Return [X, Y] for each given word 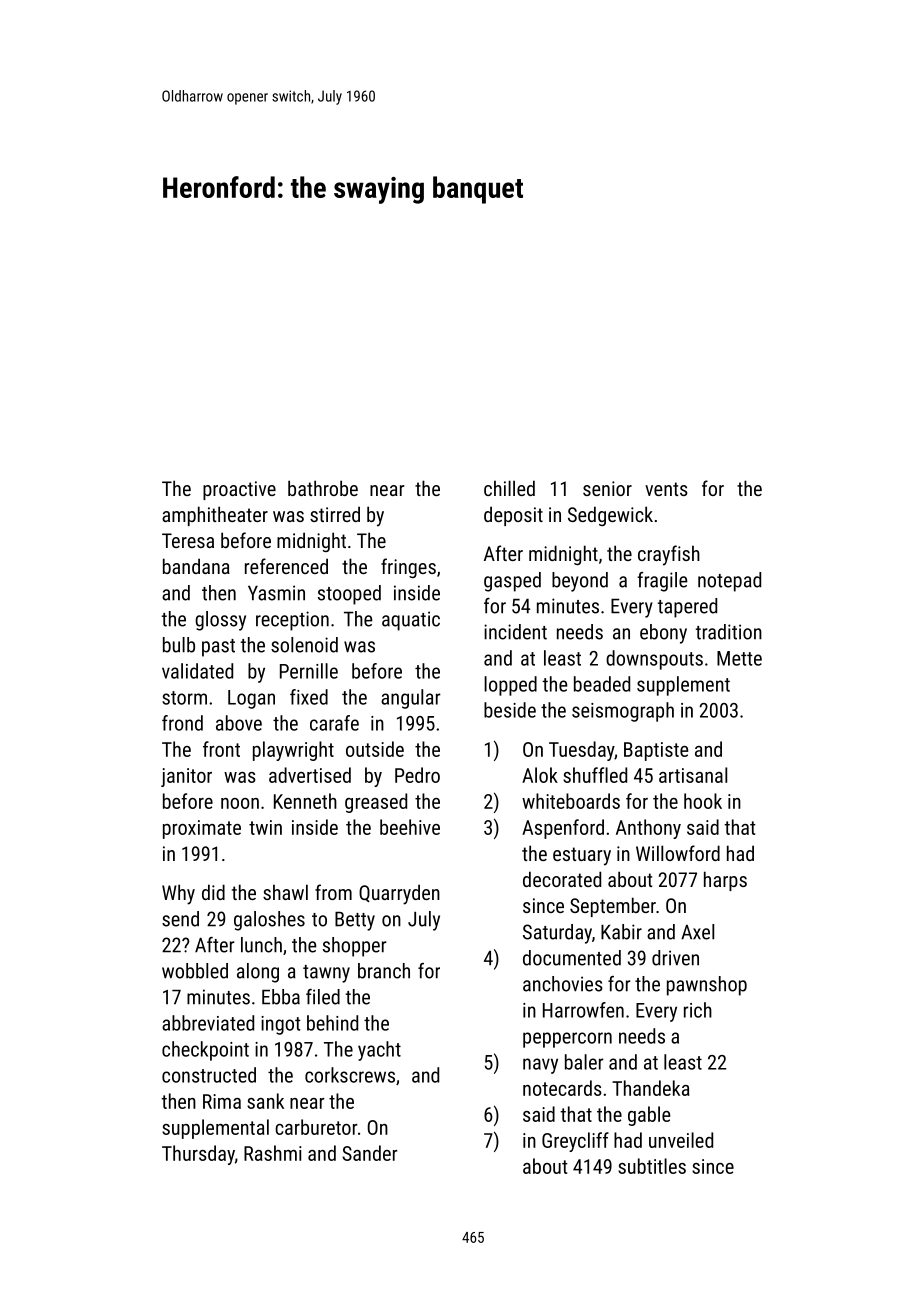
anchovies [563, 984]
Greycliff [575, 1142]
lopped [510, 686]
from [333, 892]
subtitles [652, 1166]
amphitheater [215, 516]
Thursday [198, 1155]
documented [572, 958]
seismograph [623, 712]
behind [332, 1023]
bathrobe [323, 488]
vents [666, 489]
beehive [410, 827]
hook [703, 801]
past [218, 648]
